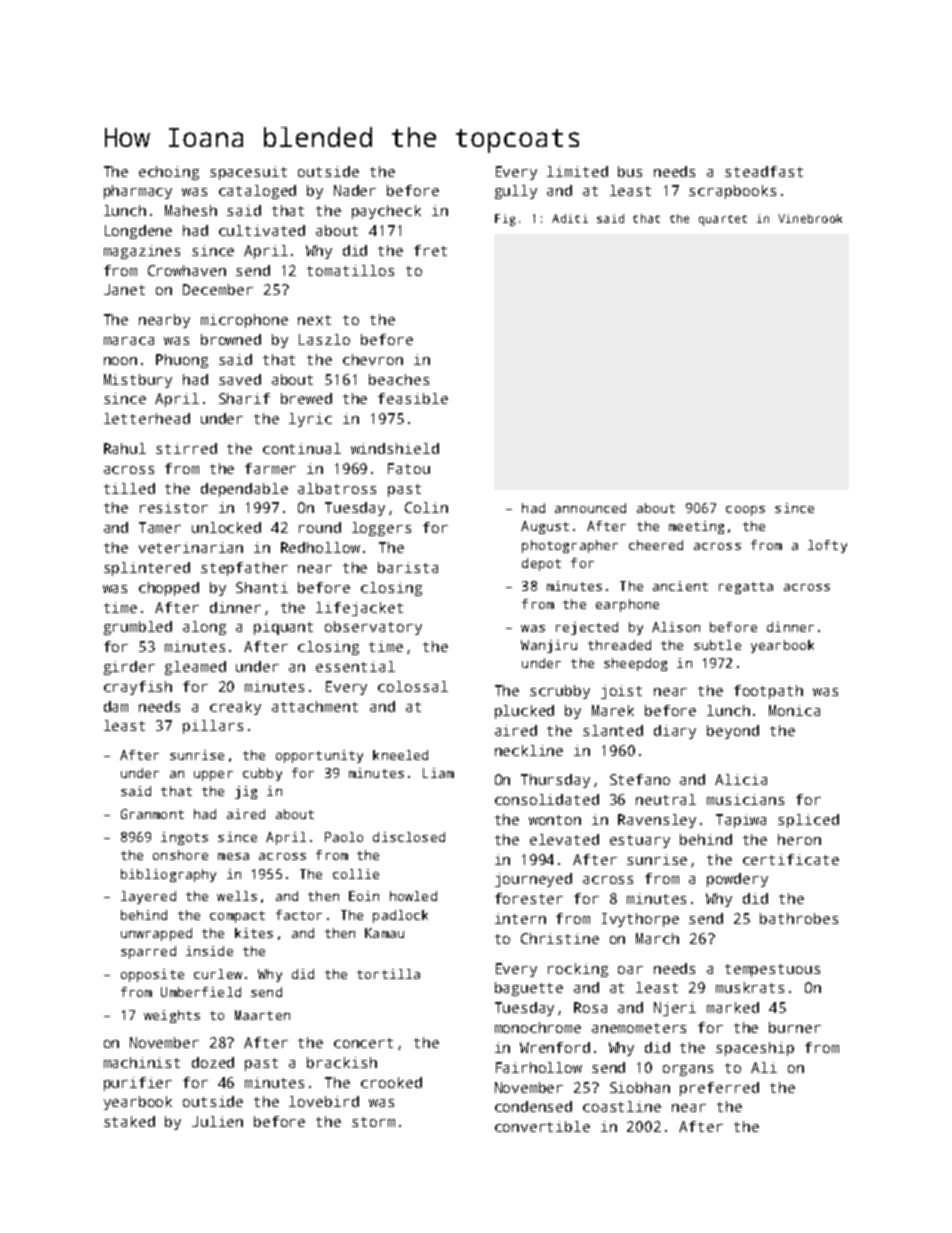 The width and height of the screenshot is (952, 1233). Describe the element at coordinates (248, 173) in the screenshot. I see `spacesuit` at that location.
